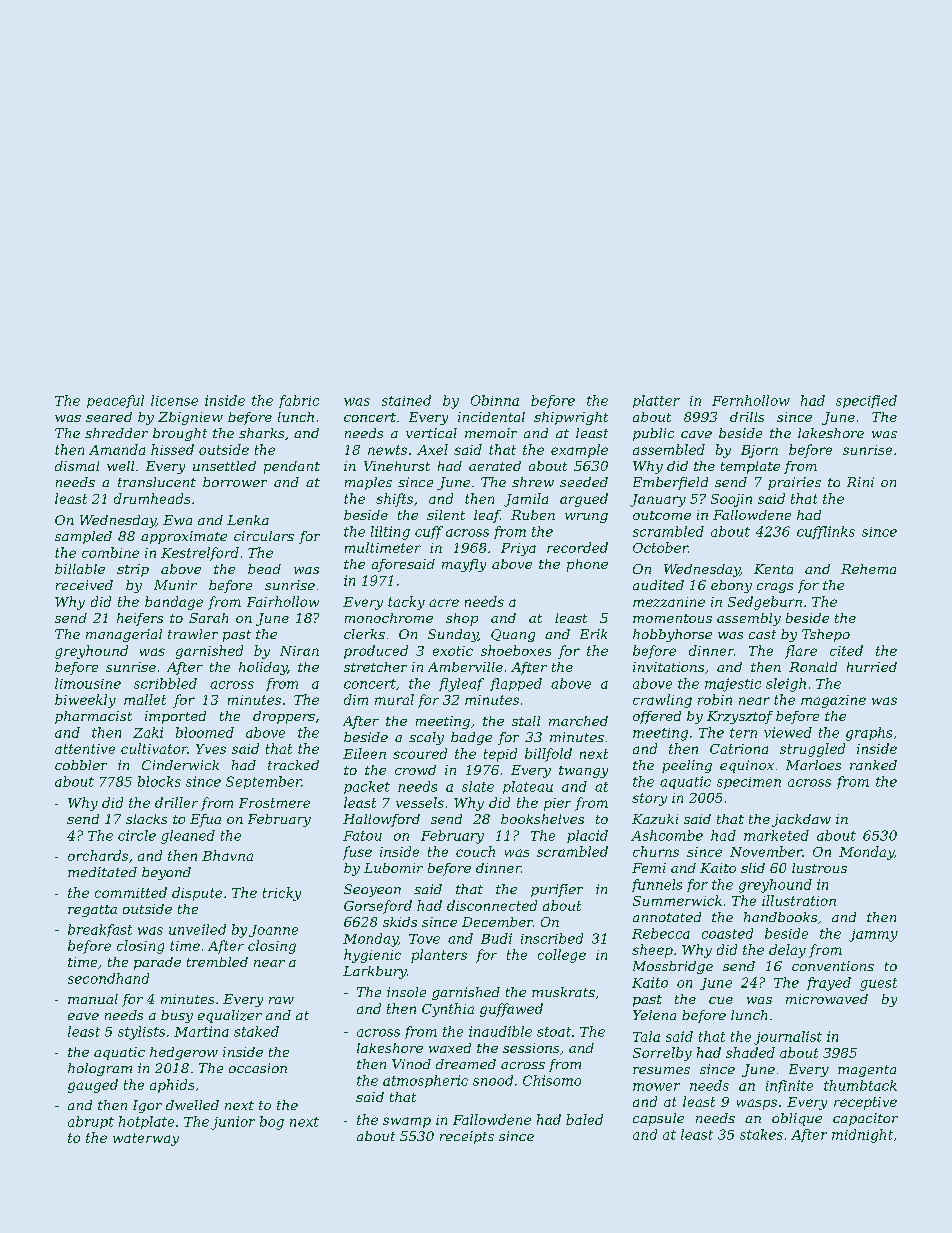 The height and width of the screenshot is (1233, 952). What do you see at coordinates (367, 787) in the screenshot?
I see `packet` at bounding box center [367, 787].
